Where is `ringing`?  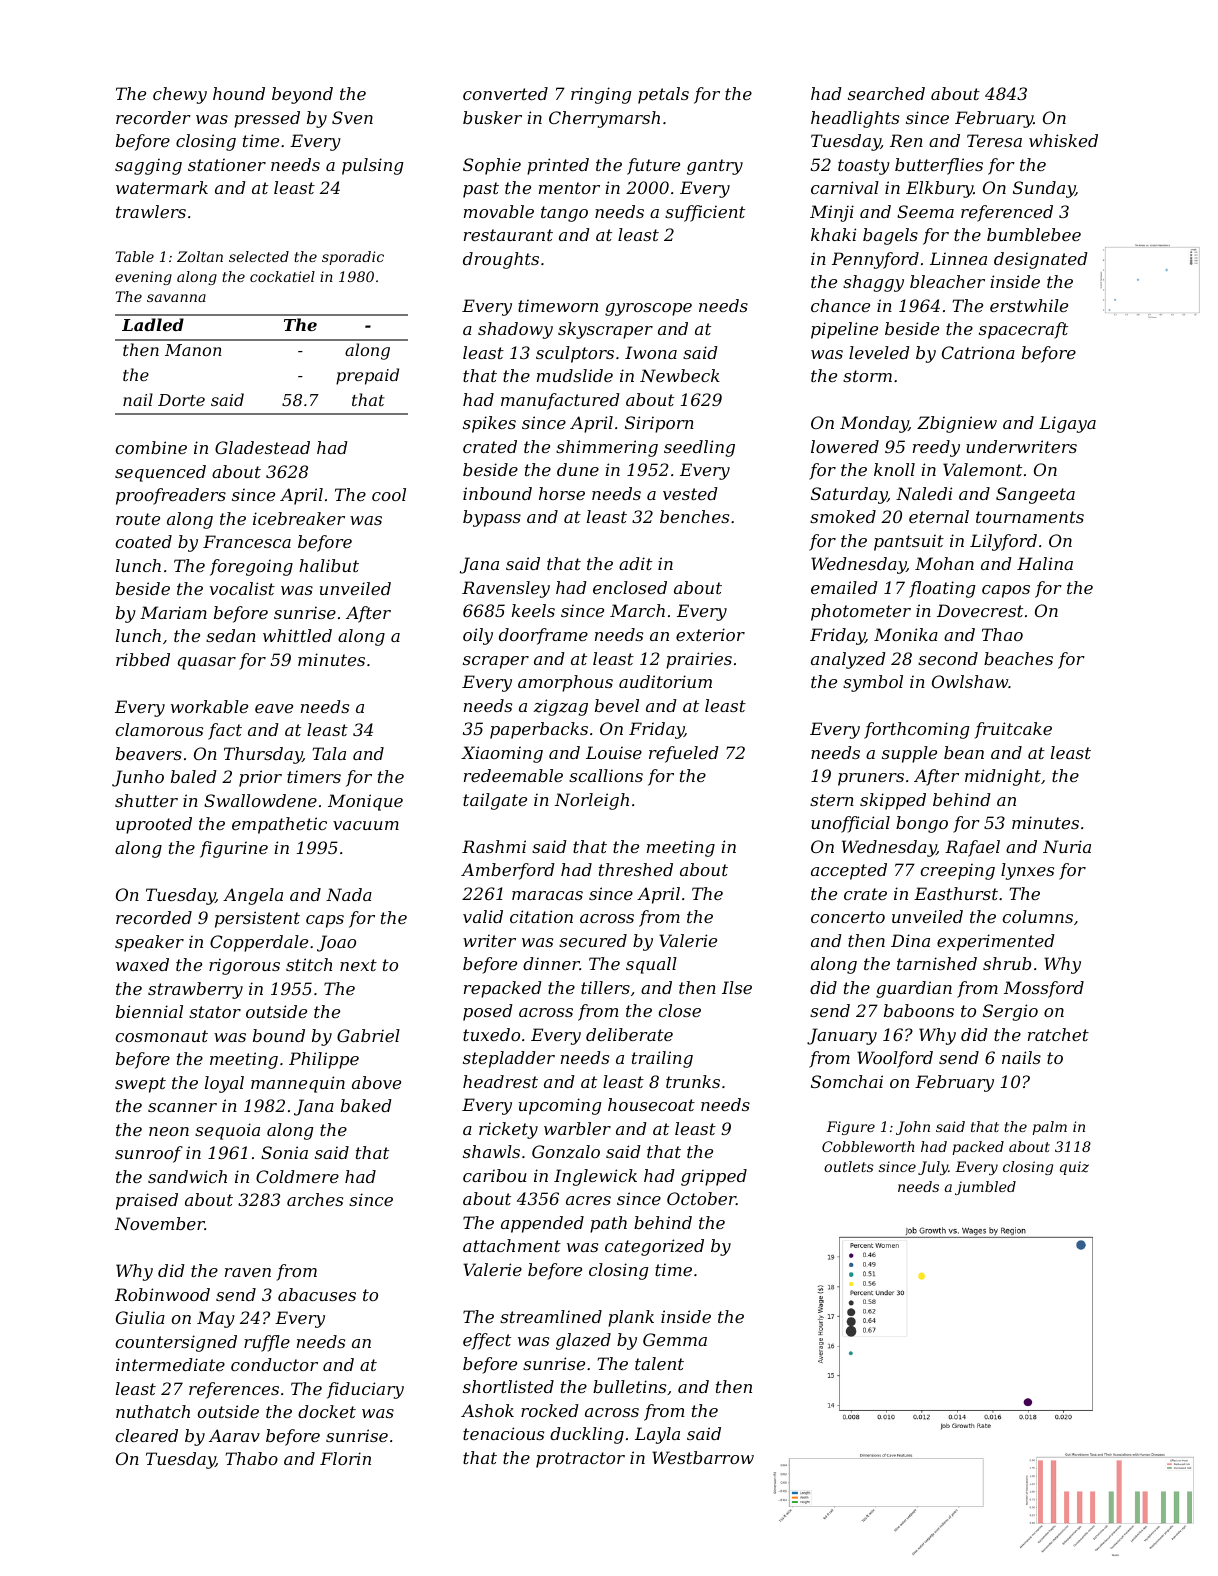
ringing is located at coordinates (601, 95).
